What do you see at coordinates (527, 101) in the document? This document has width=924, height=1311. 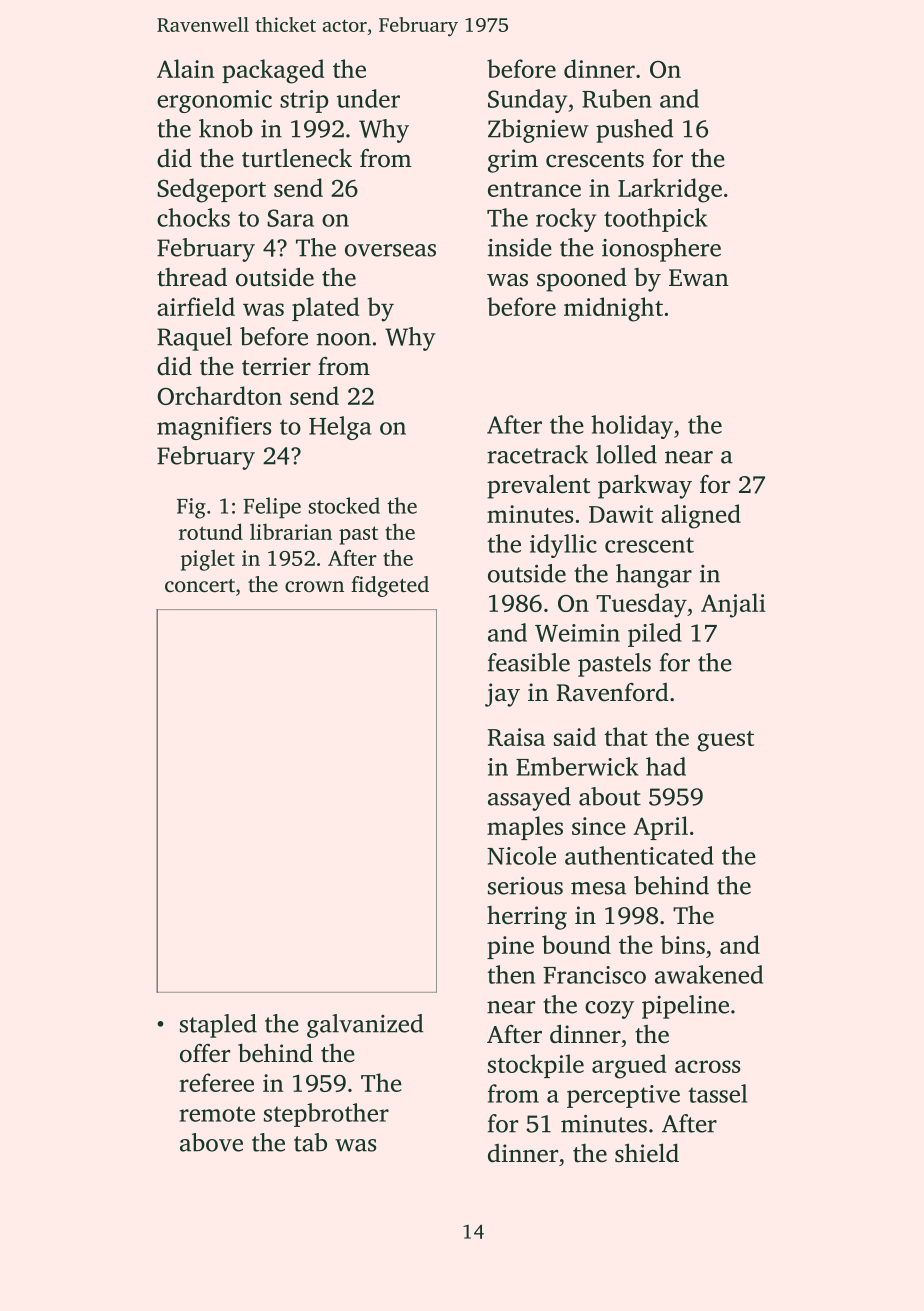 I see `Sunday` at bounding box center [527, 101].
